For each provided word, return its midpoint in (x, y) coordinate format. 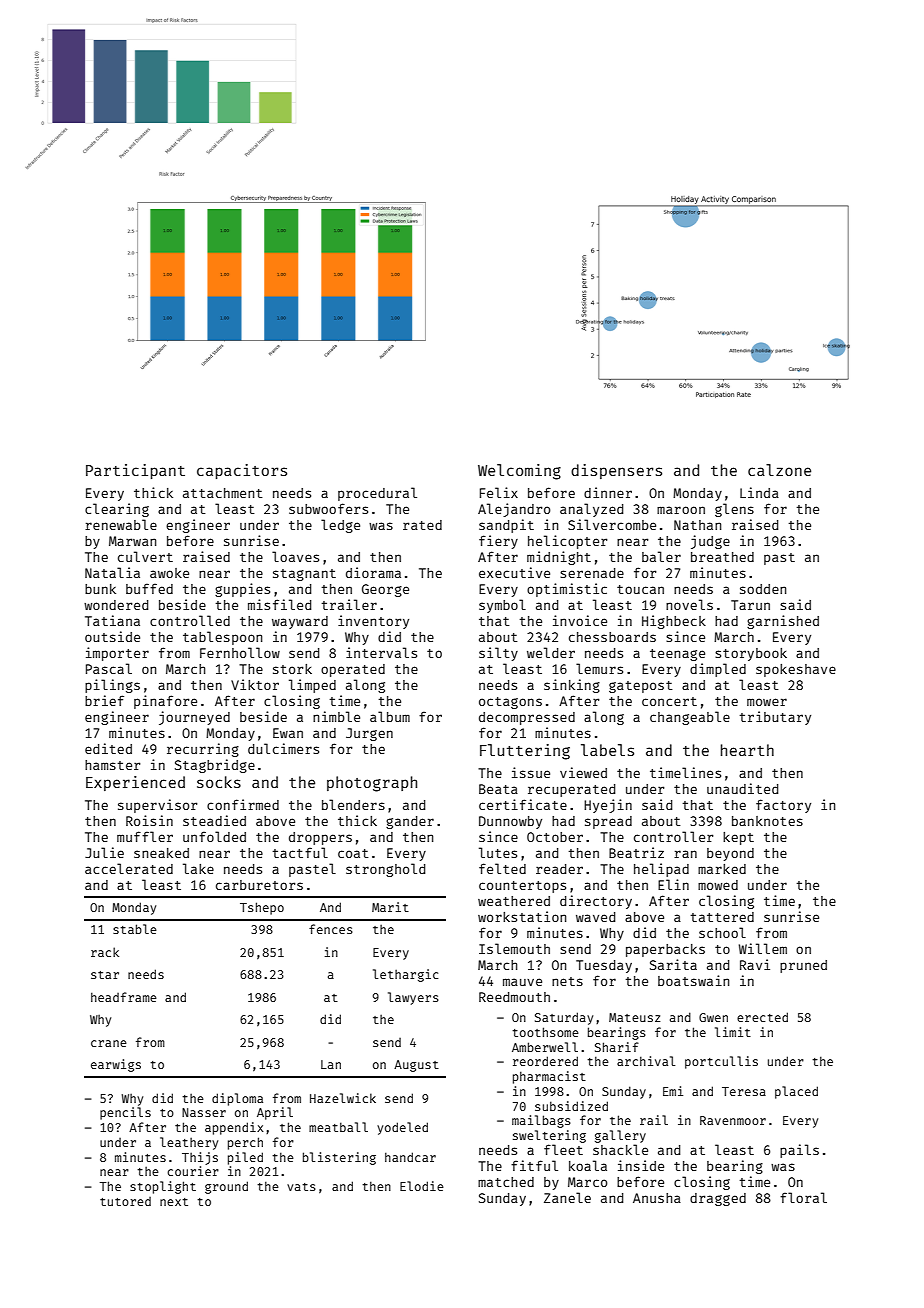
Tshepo (262, 908)
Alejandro (514, 510)
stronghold (385, 870)
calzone (779, 470)
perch (245, 1143)
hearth (747, 750)
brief (104, 700)
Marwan (132, 541)
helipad (661, 870)
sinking (572, 686)
